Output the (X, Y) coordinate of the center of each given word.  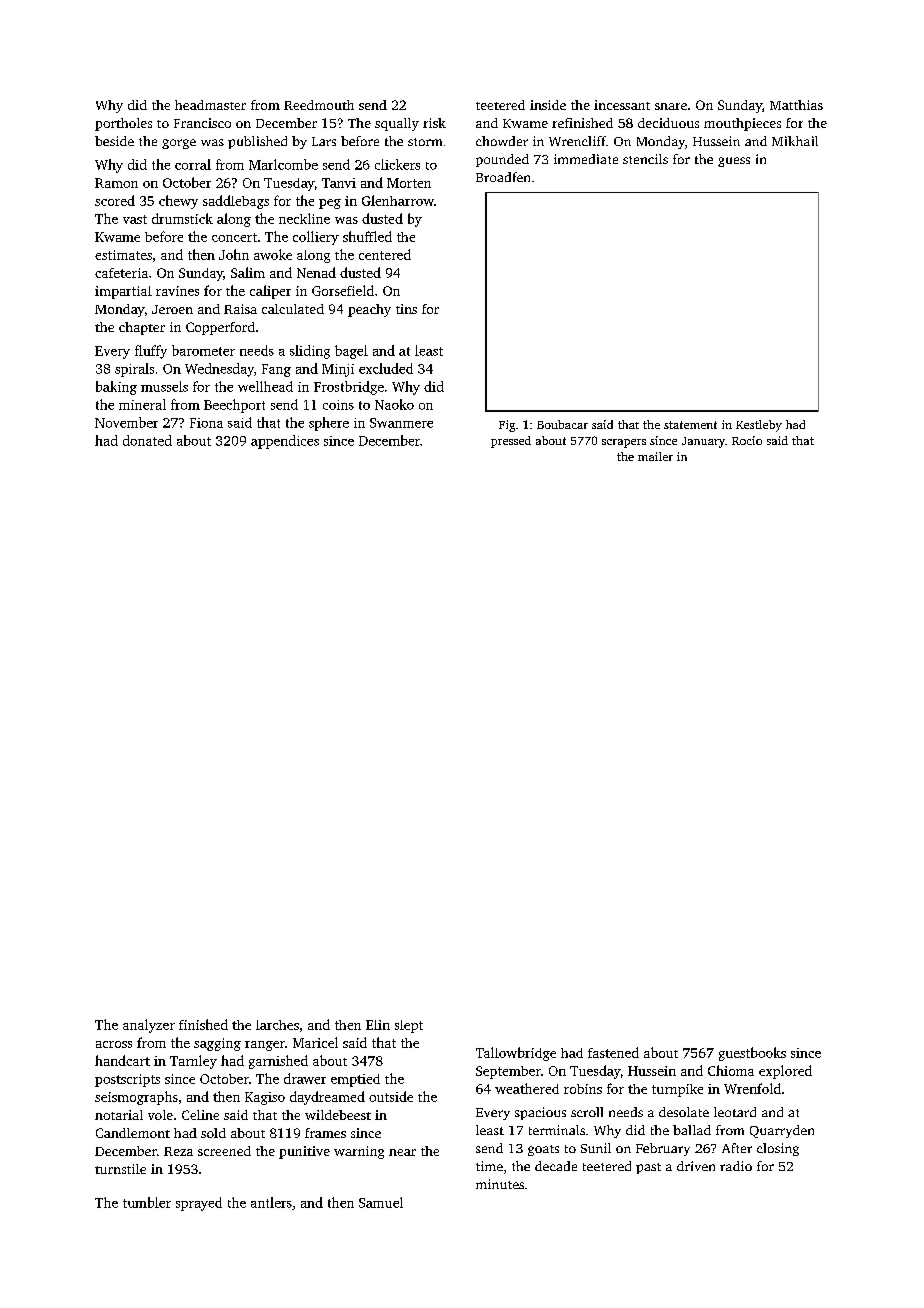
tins (406, 309)
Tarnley (193, 1062)
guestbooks (752, 1054)
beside (114, 141)
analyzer (149, 1026)
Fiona (206, 423)
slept (409, 1026)
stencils (645, 159)
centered (385, 254)
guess (734, 162)
